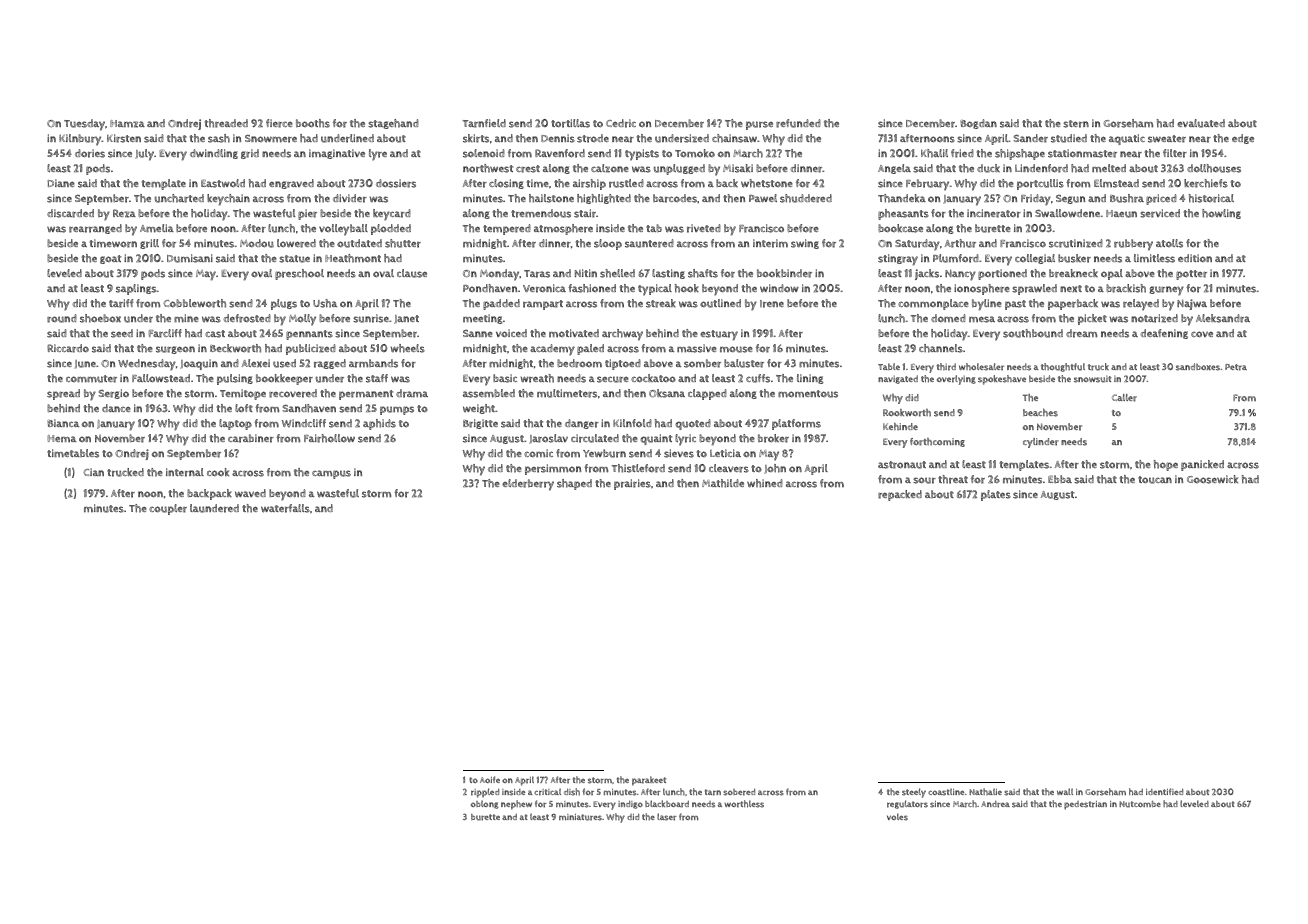 Image resolution: width=1308 pixels, height=924 pixels. I want to click on estuary, so click(719, 335).
